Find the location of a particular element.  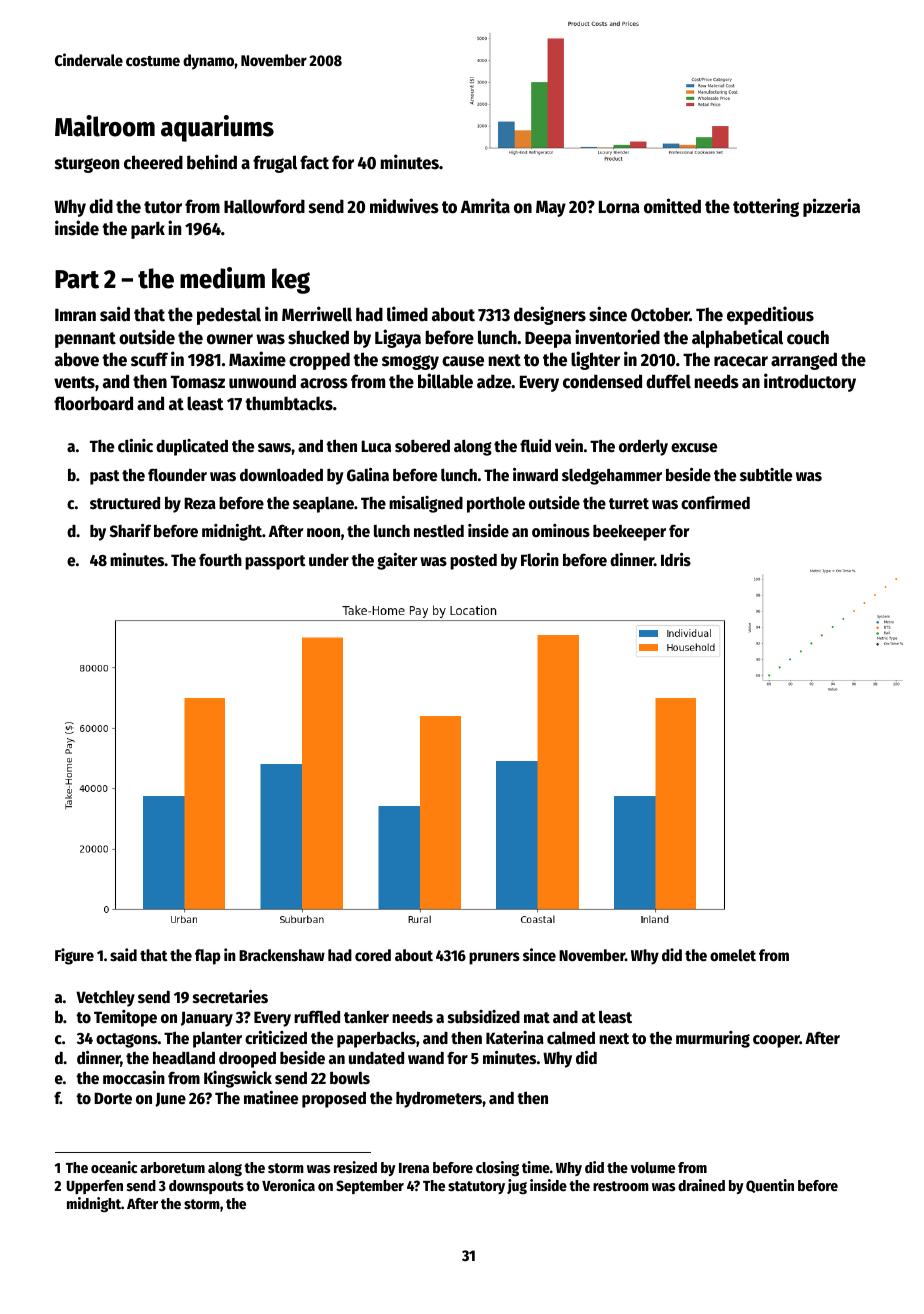

downspouts is located at coordinates (206, 1187).
